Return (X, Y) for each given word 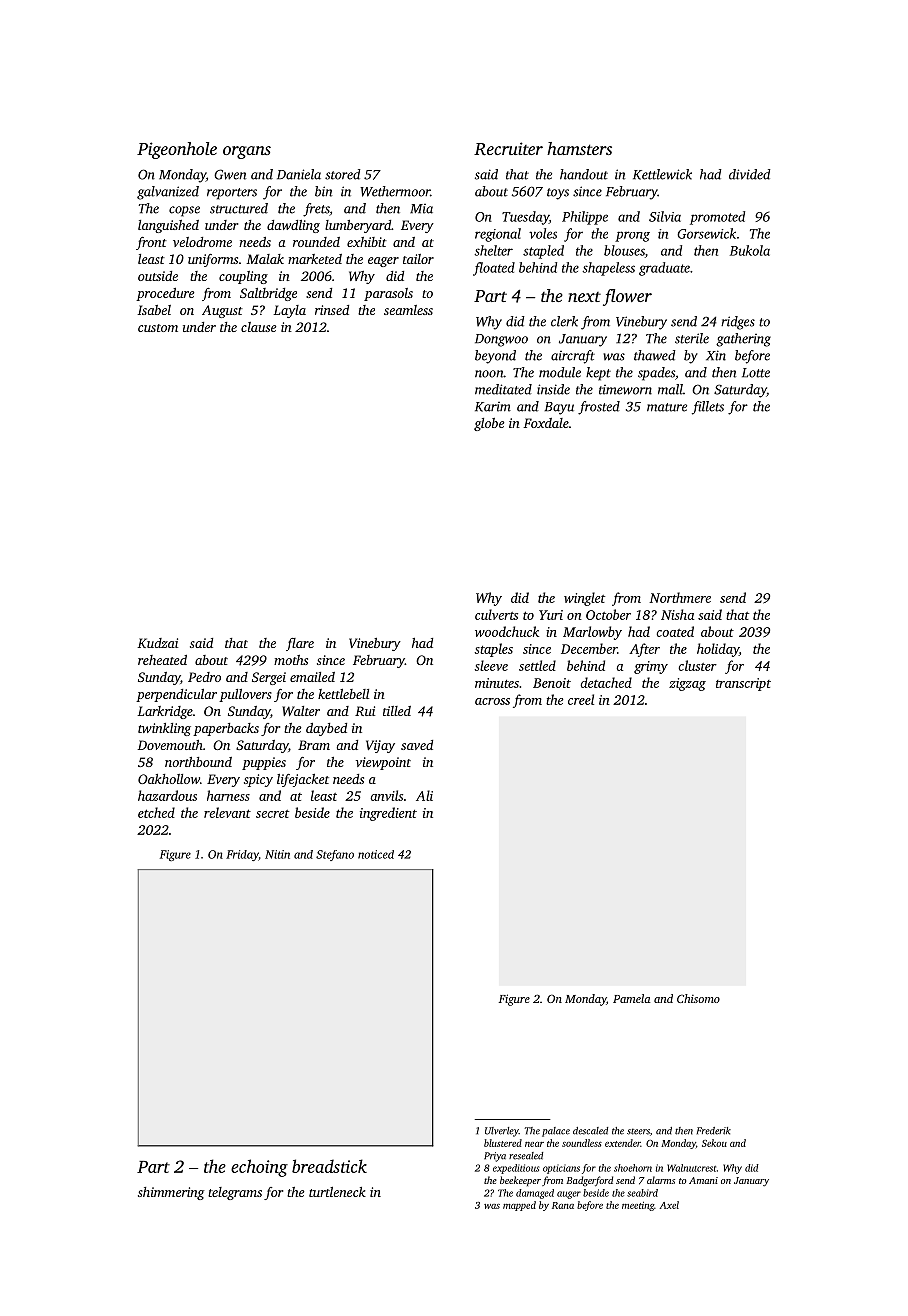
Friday (242, 855)
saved (417, 745)
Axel (669, 1205)
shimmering (171, 1193)
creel (581, 699)
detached (606, 682)
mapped (519, 1206)
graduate (664, 269)
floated (494, 269)
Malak (265, 259)
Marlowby (592, 633)
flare (300, 644)
